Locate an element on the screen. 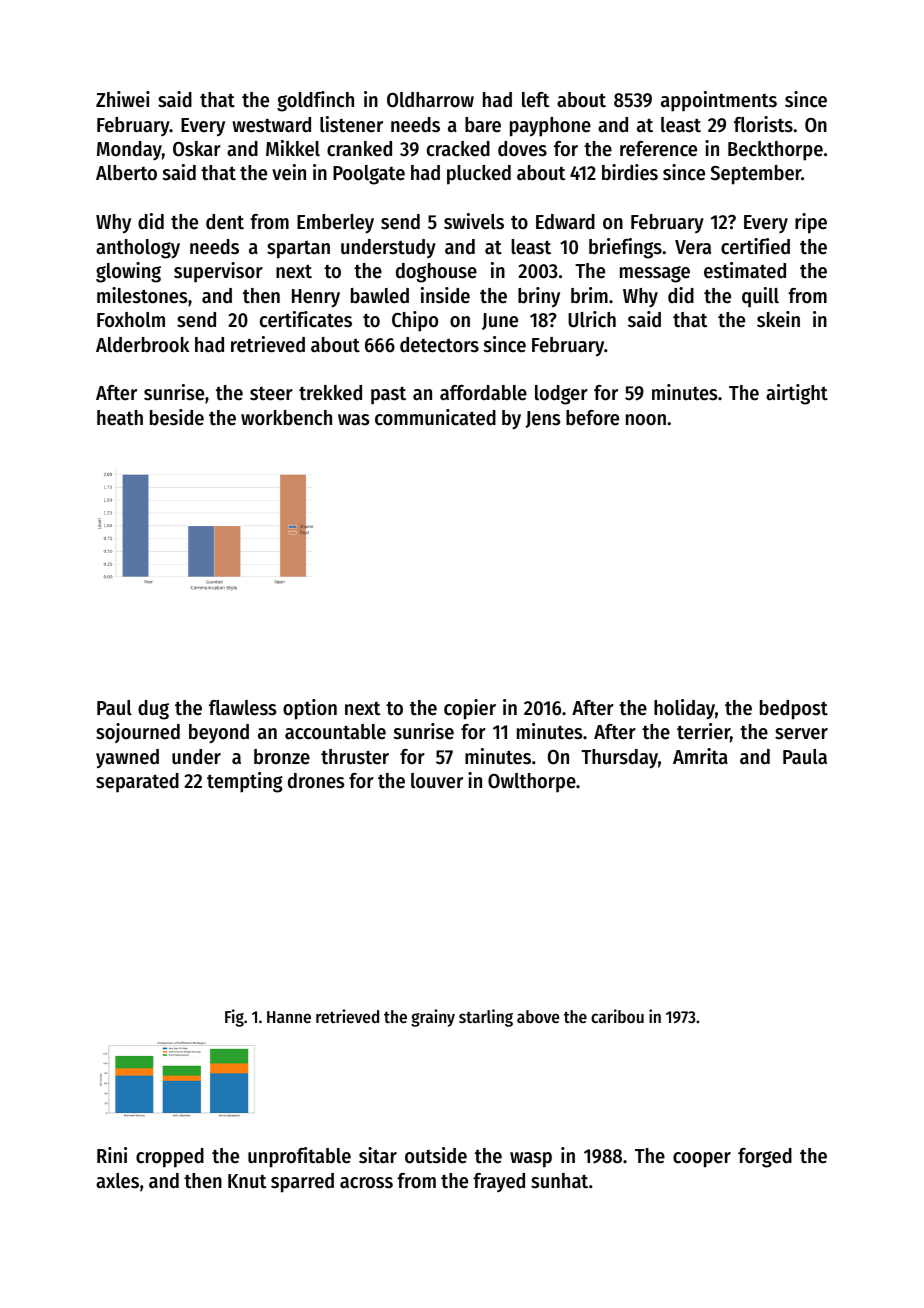  listener is located at coordinates (351, 124).
